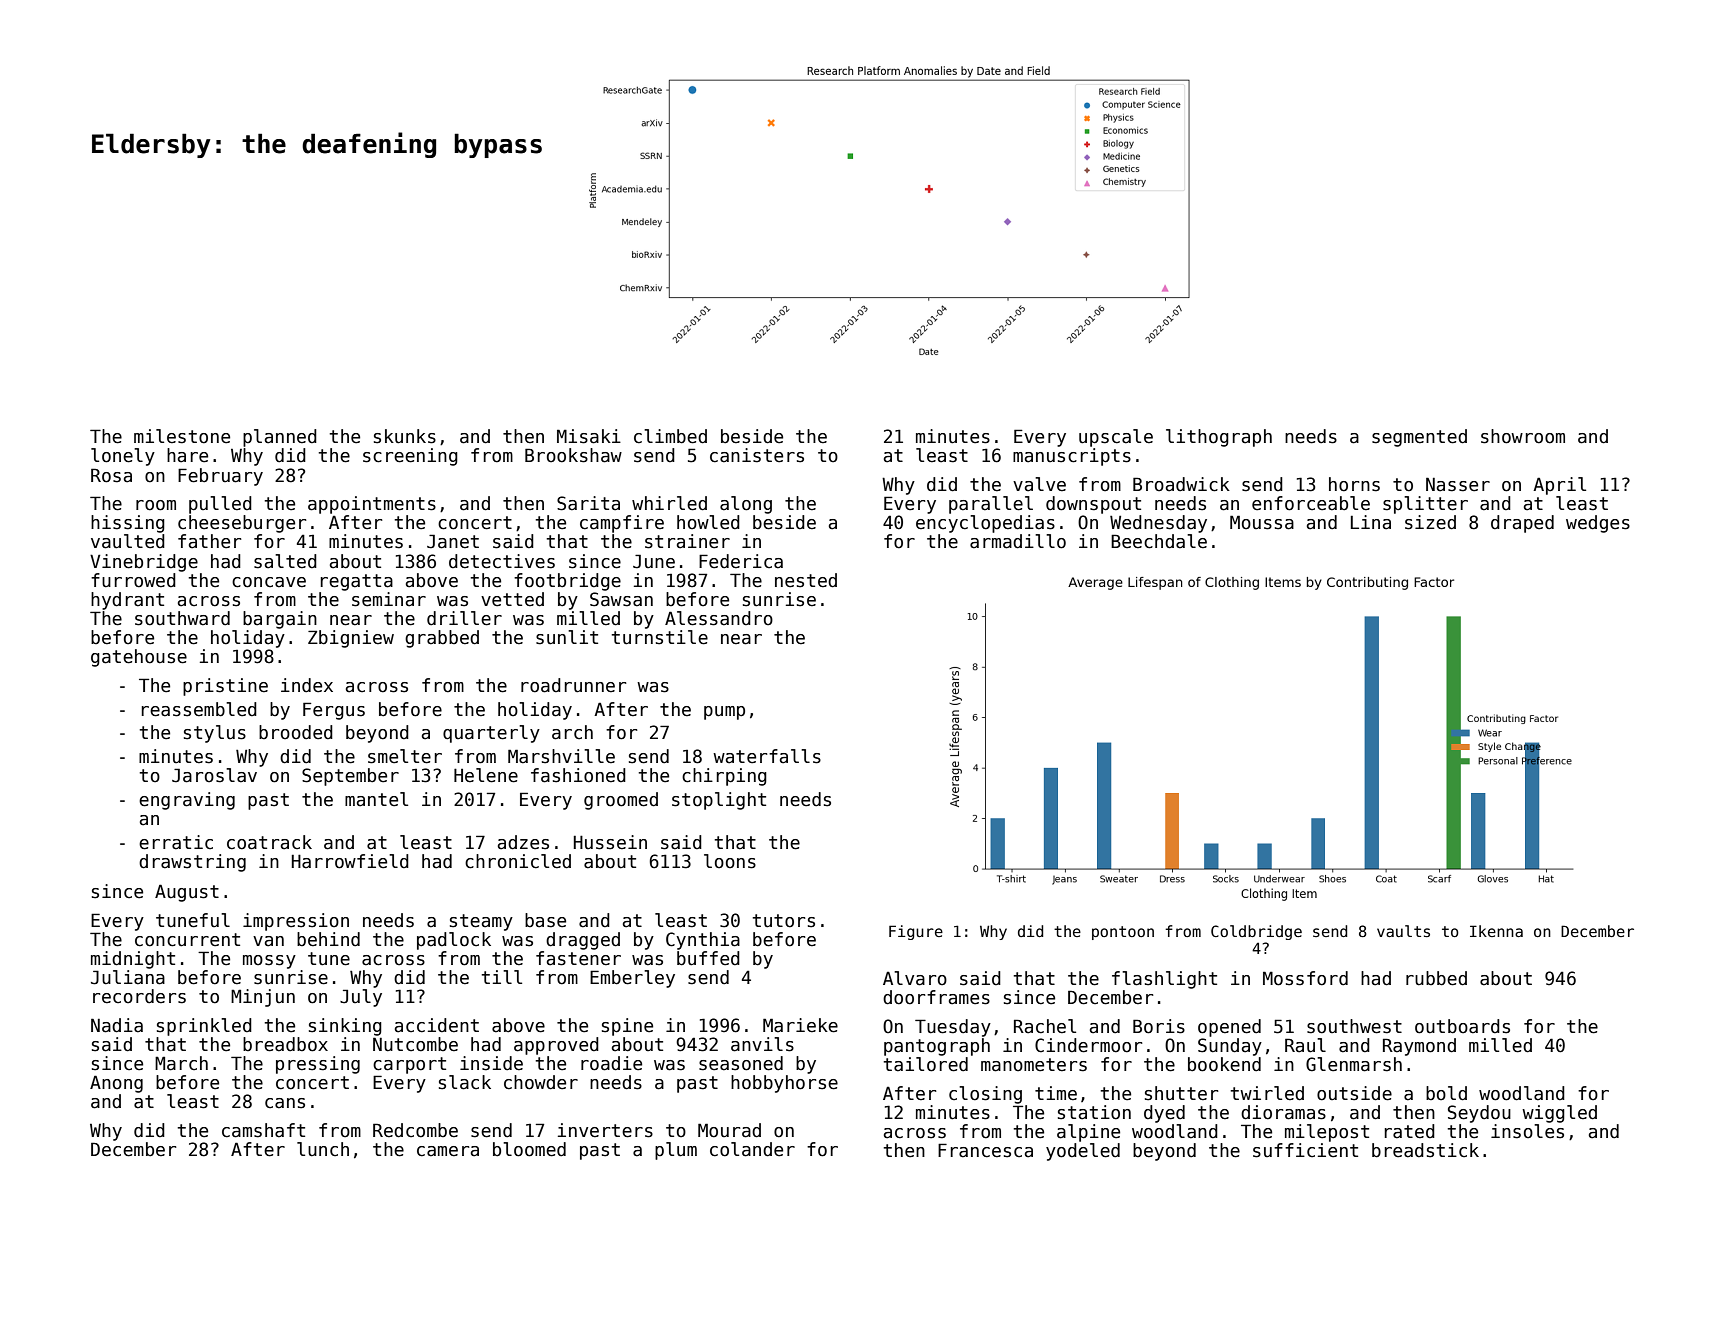  I want to click on yodeled, so click(1083, 1152).
